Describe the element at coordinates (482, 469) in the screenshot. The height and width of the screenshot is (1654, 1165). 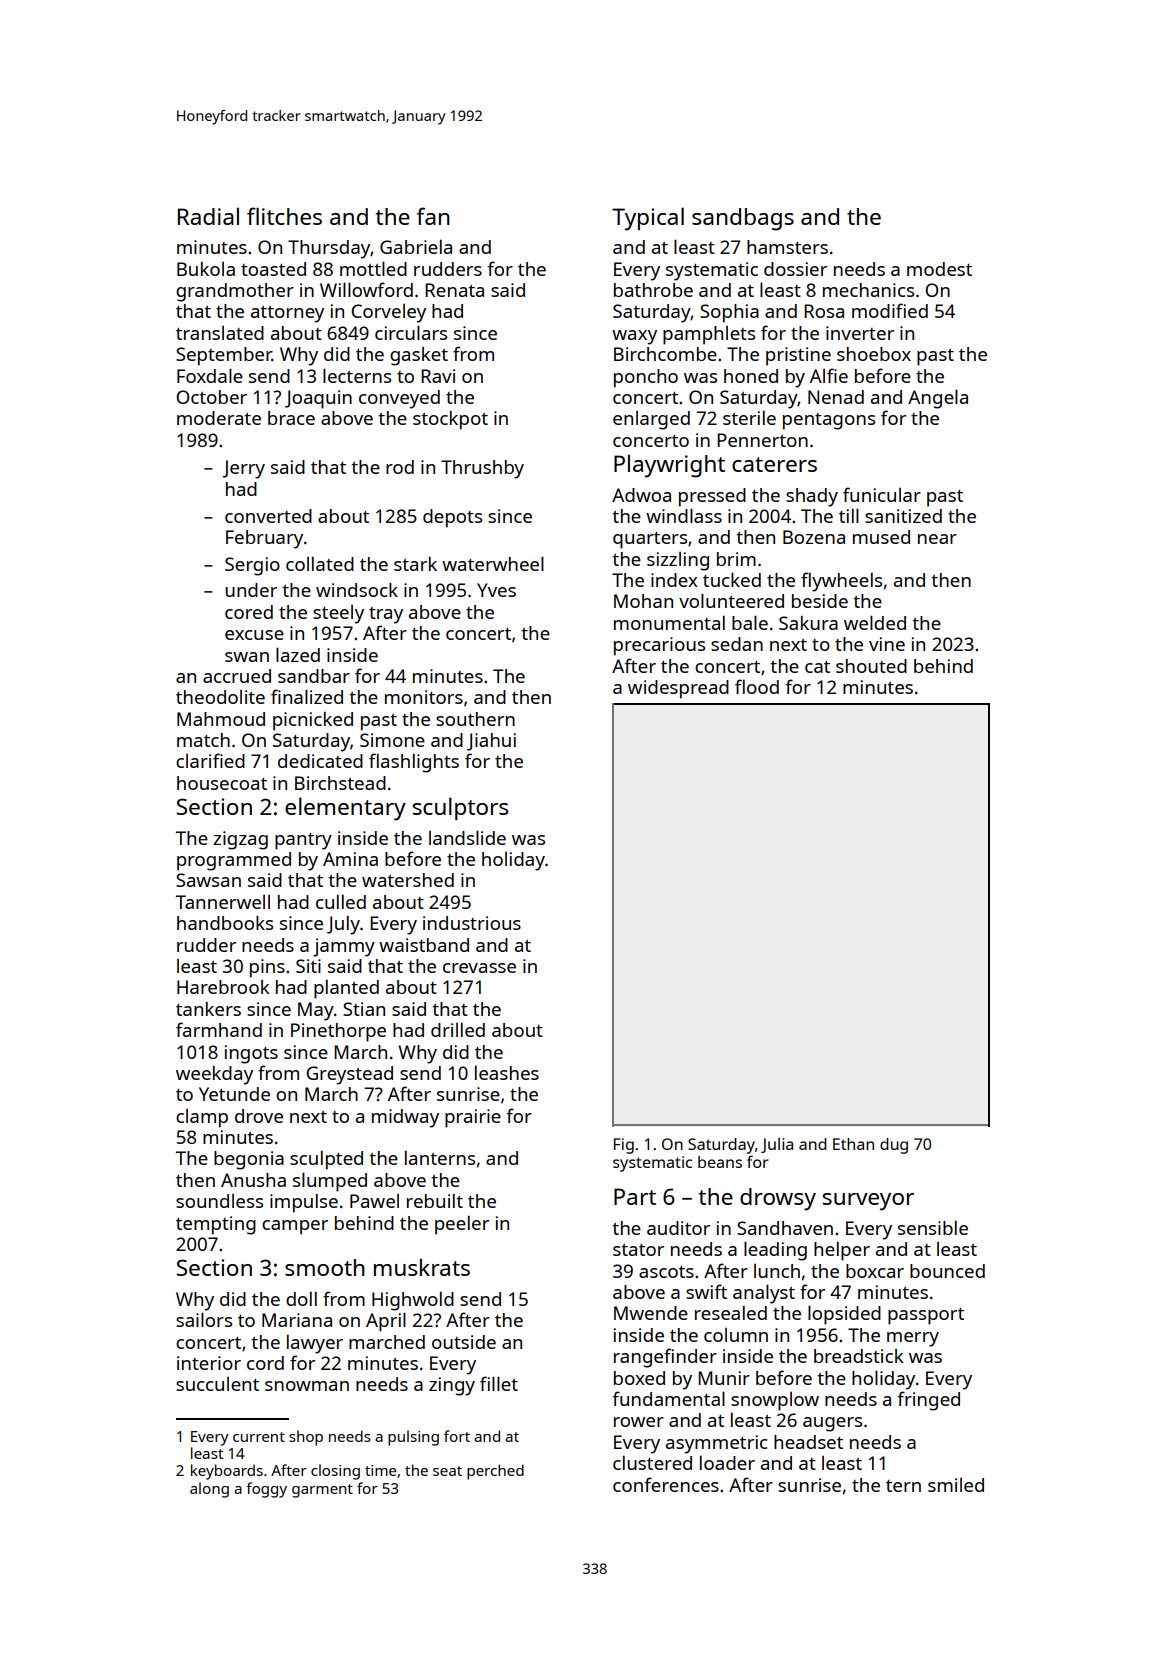
I see `Thrushby` at that location.
